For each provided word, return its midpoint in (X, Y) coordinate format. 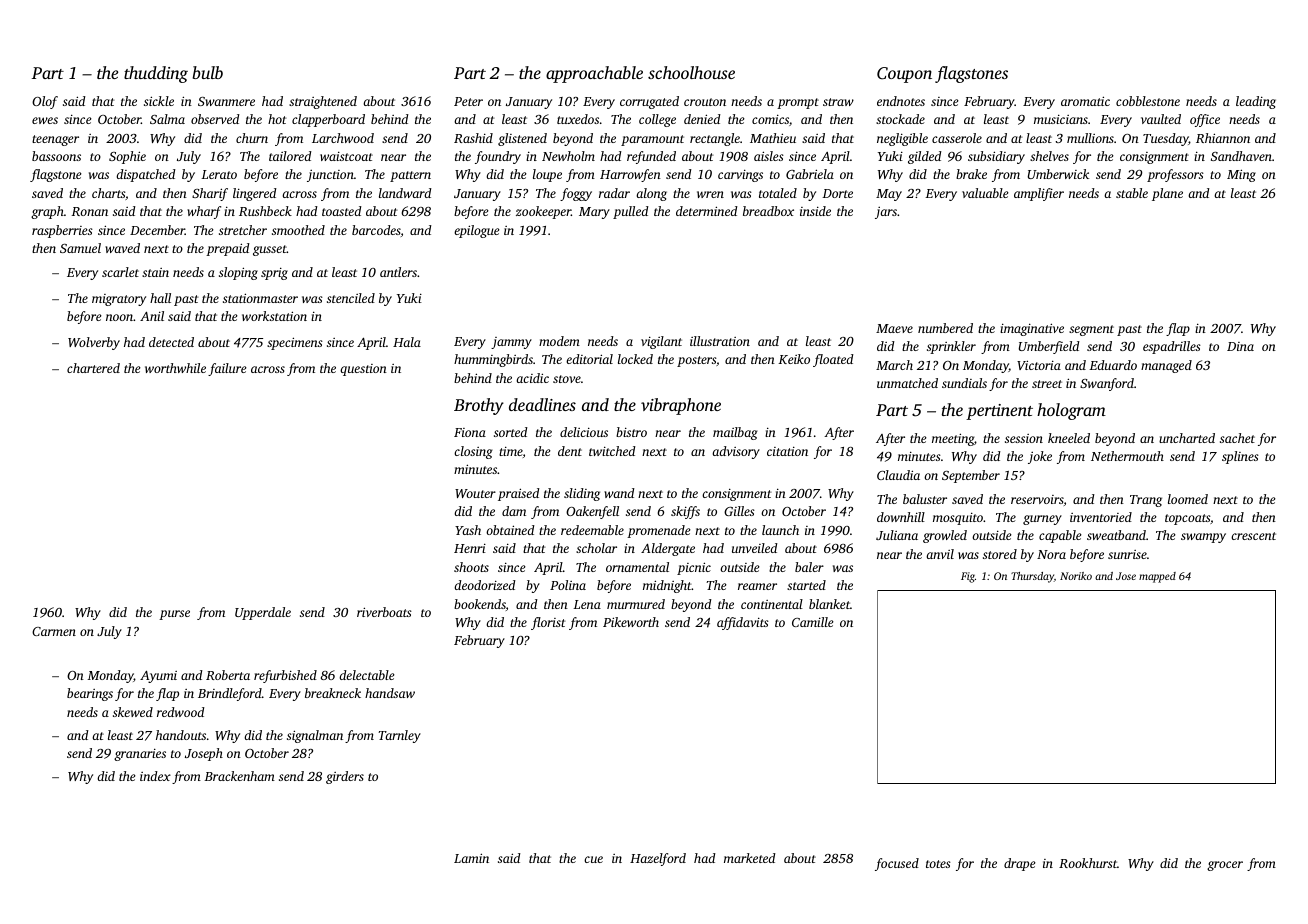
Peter (468, 101)
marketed (750, 858)
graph (47, 212)
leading (1256, 102)
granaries (140, 754)
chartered (93, 368)
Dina (1240, 346)
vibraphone (681, 406)
